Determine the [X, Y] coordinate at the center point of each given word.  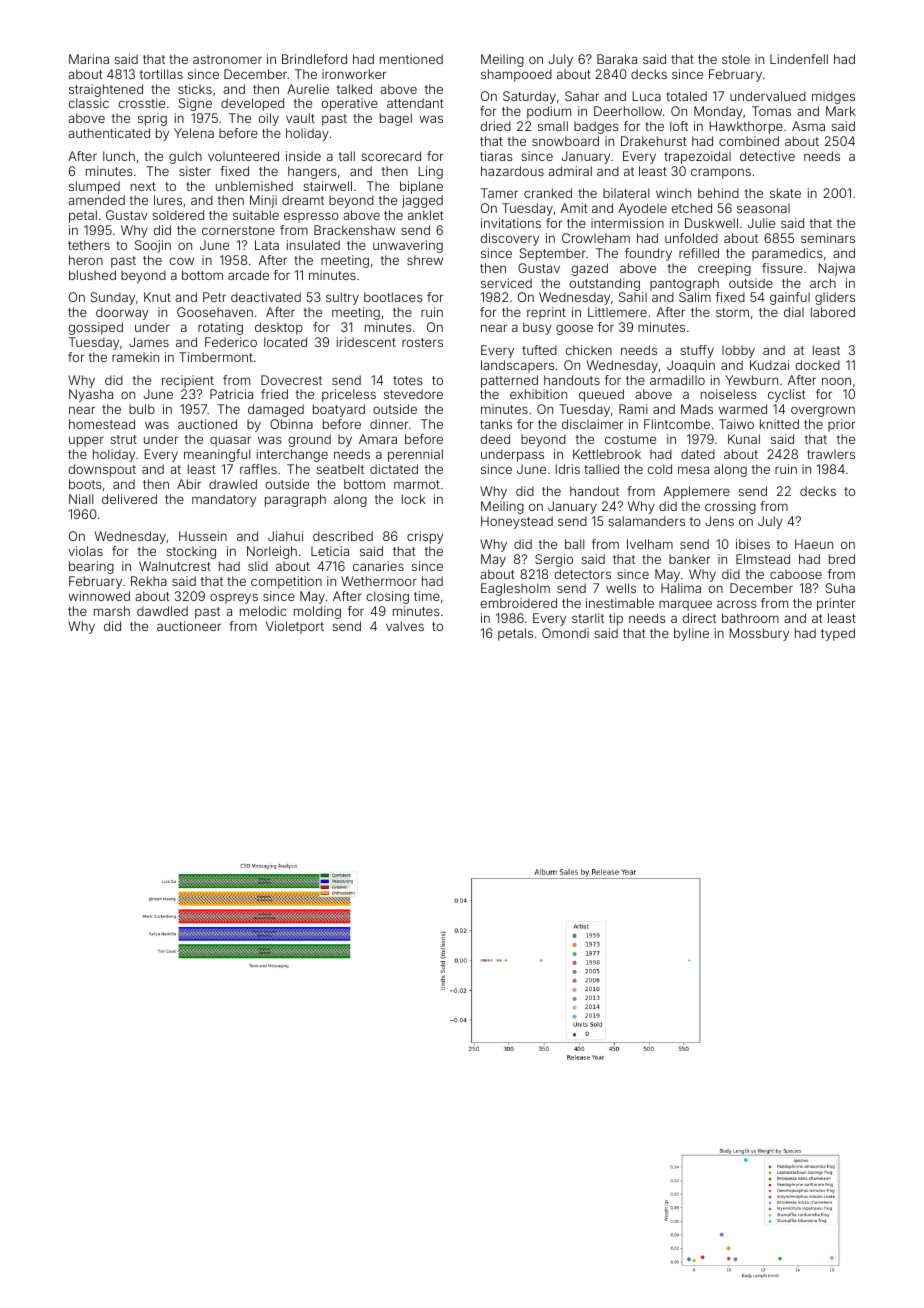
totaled [686, 96]
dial [794, 312]
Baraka [617, 59]
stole [736, 59]
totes [408, 380]
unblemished [254, 186]
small [553, 126]
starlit [588, 618]
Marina [89, 59]
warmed [743, 409]
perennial [415, 455]
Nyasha [91, 395]
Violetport [295, 627]
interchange [292, 455]
